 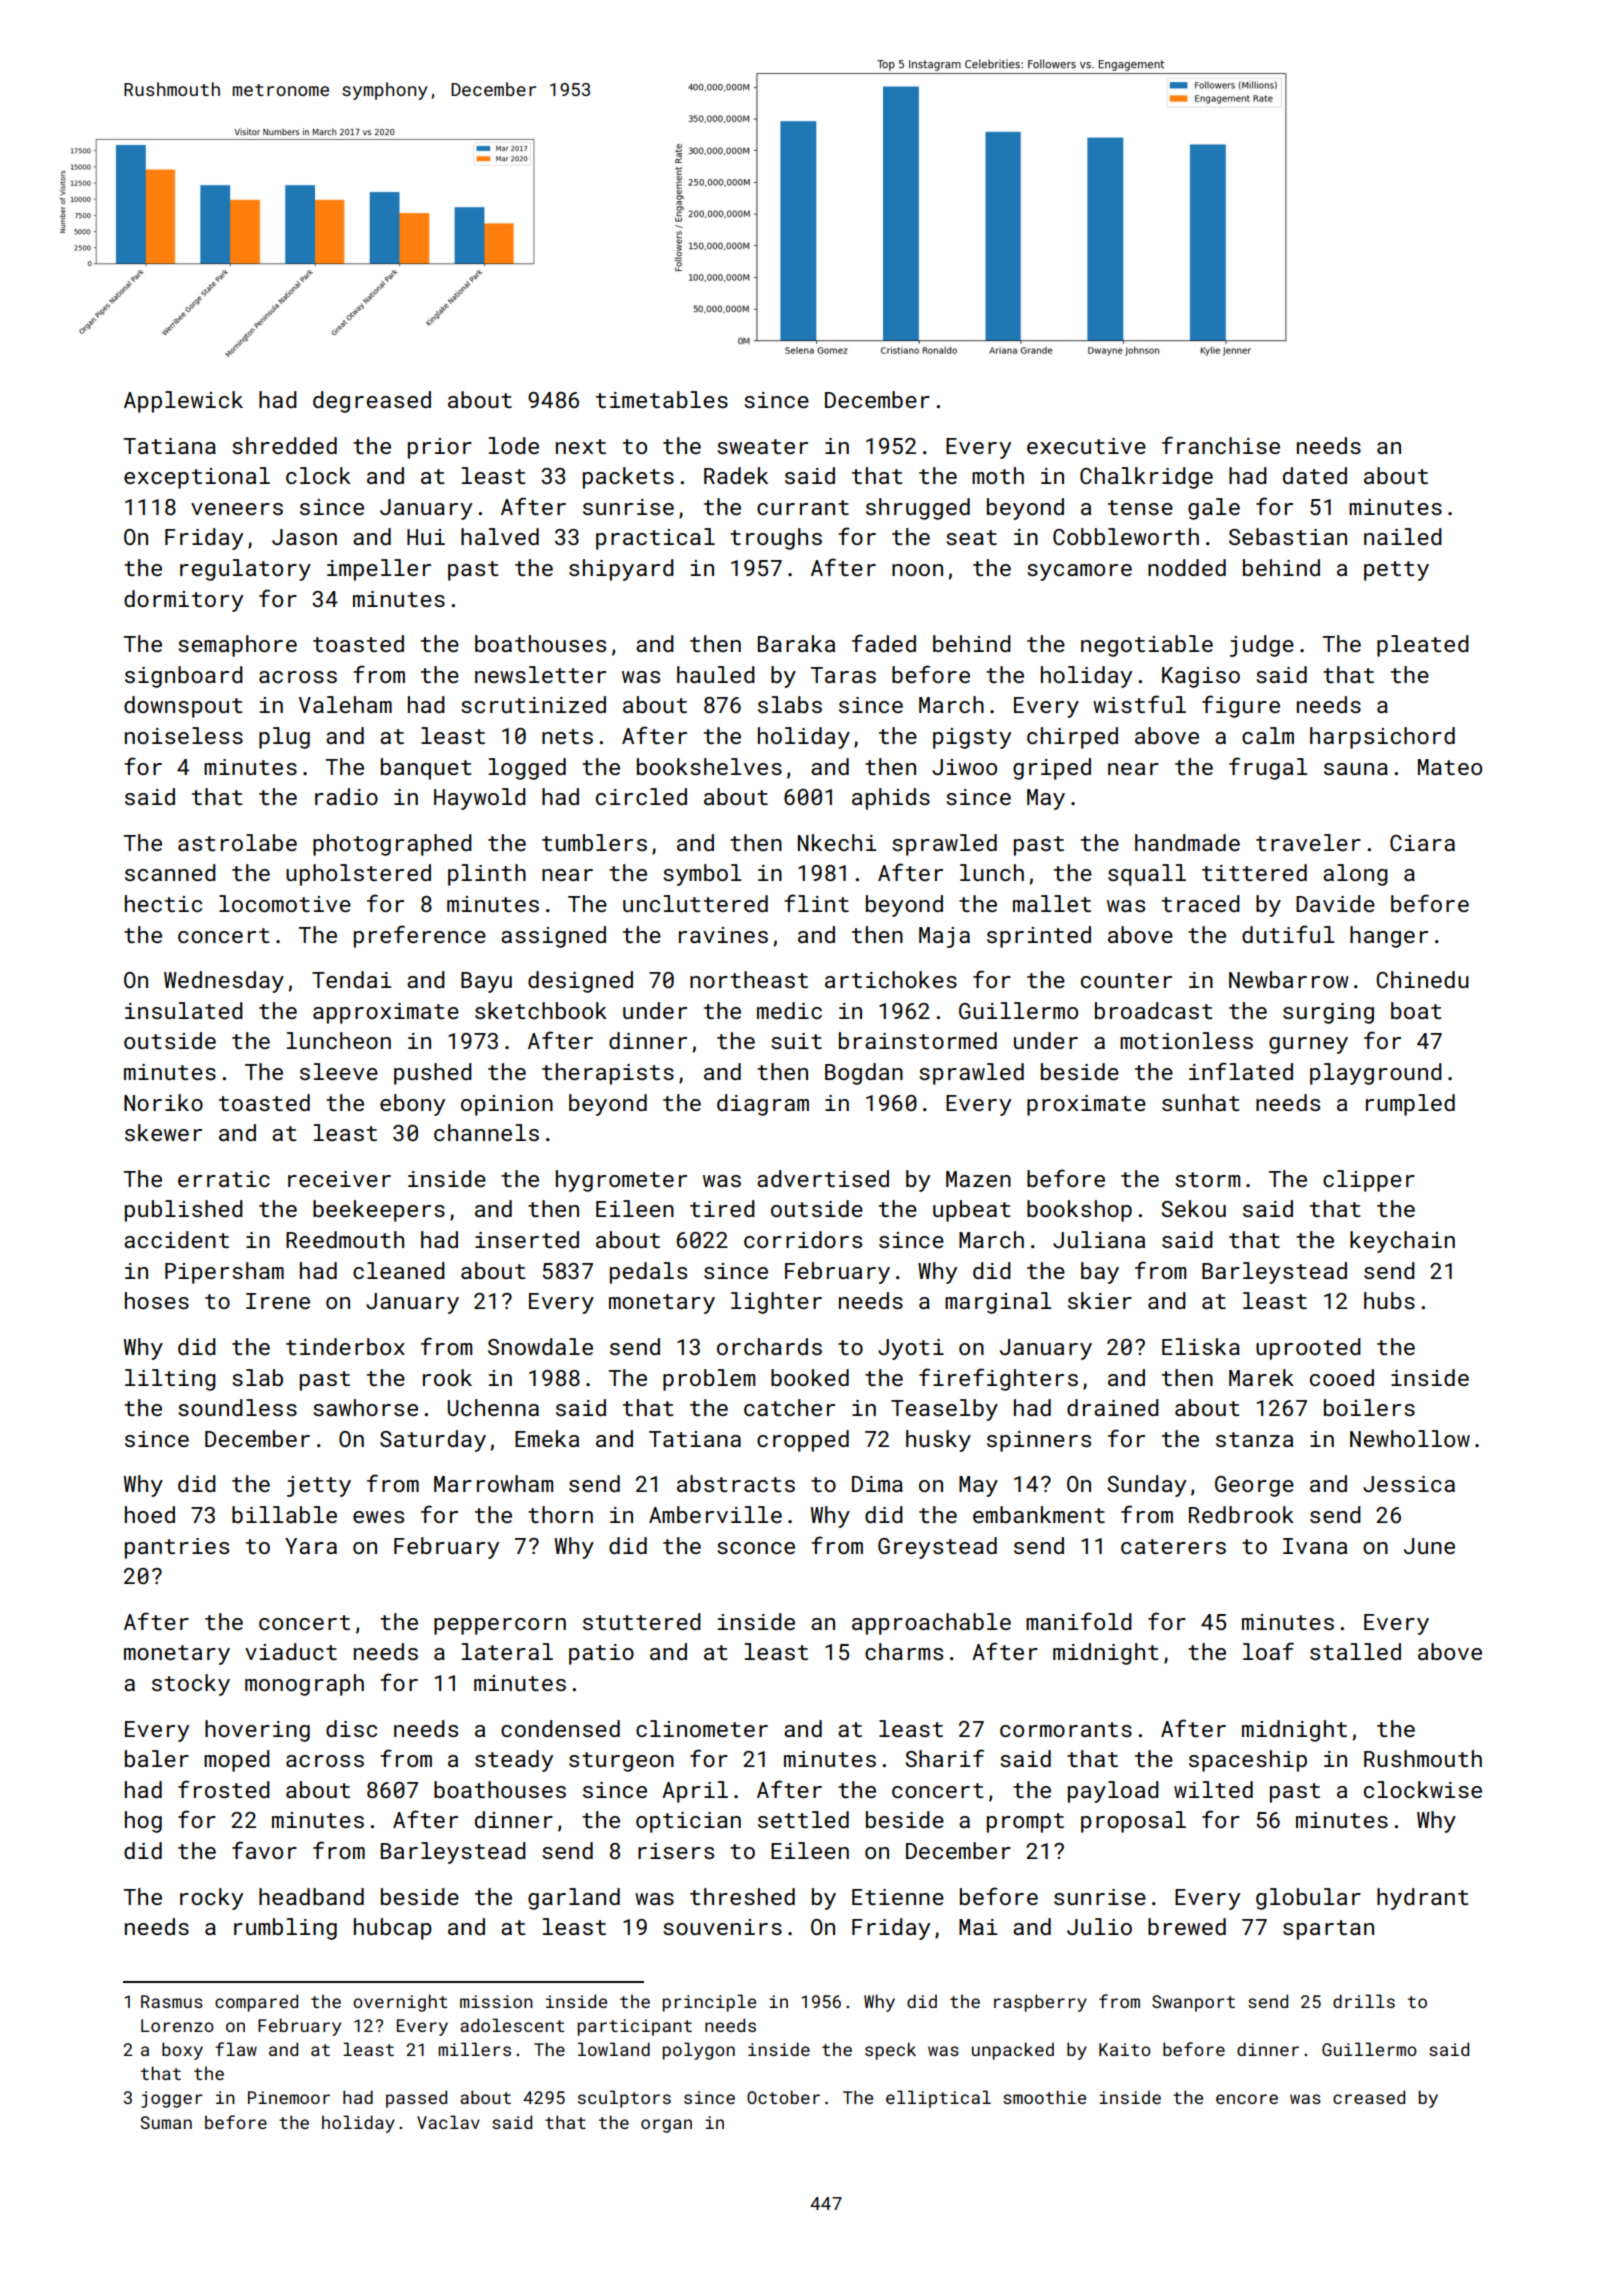 What do you see at coordinates (736, 1483) in the document?
I see `abstracts` at bounding box center [736, 1483].
